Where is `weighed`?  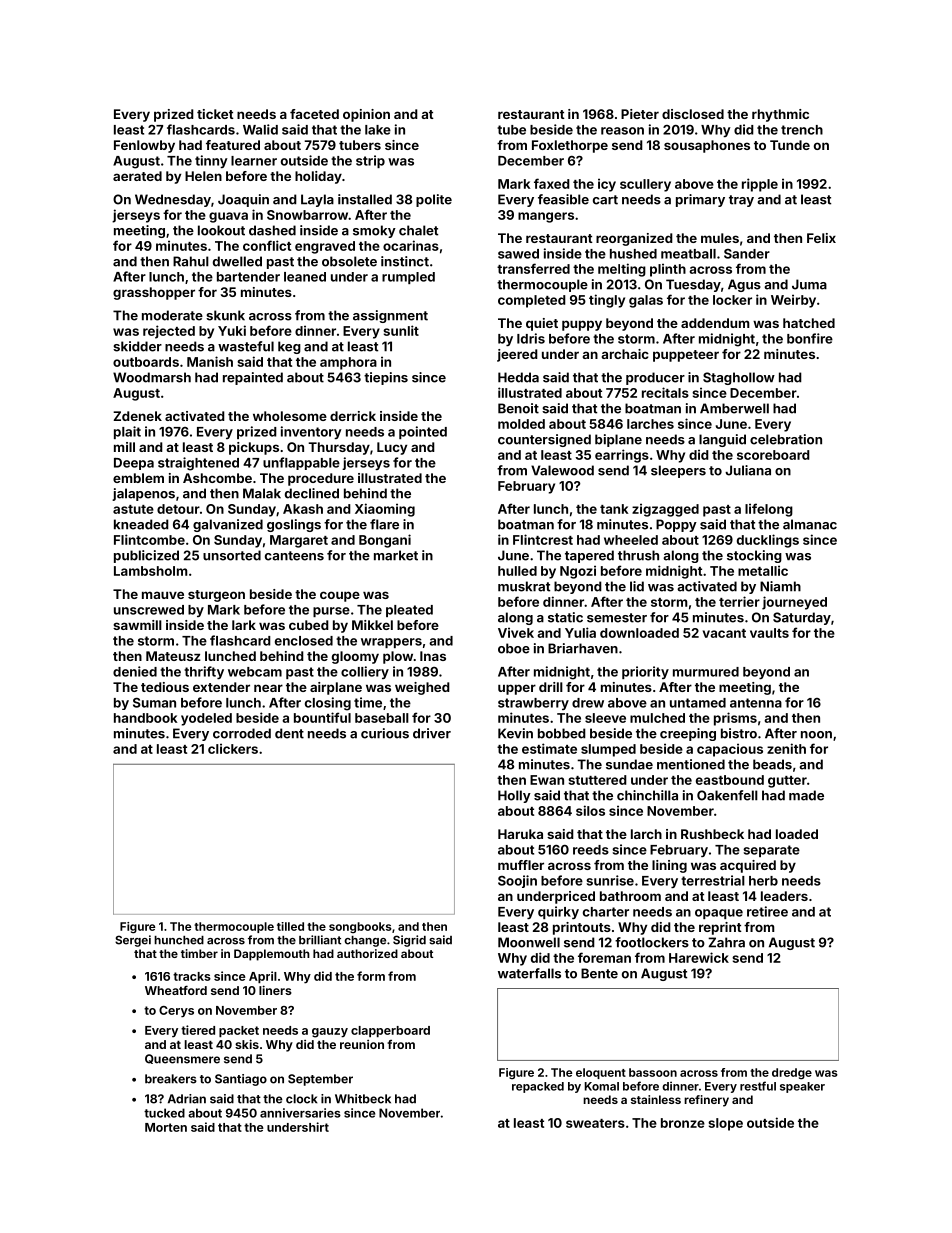 weighed is located at coordinates (422, 688).
